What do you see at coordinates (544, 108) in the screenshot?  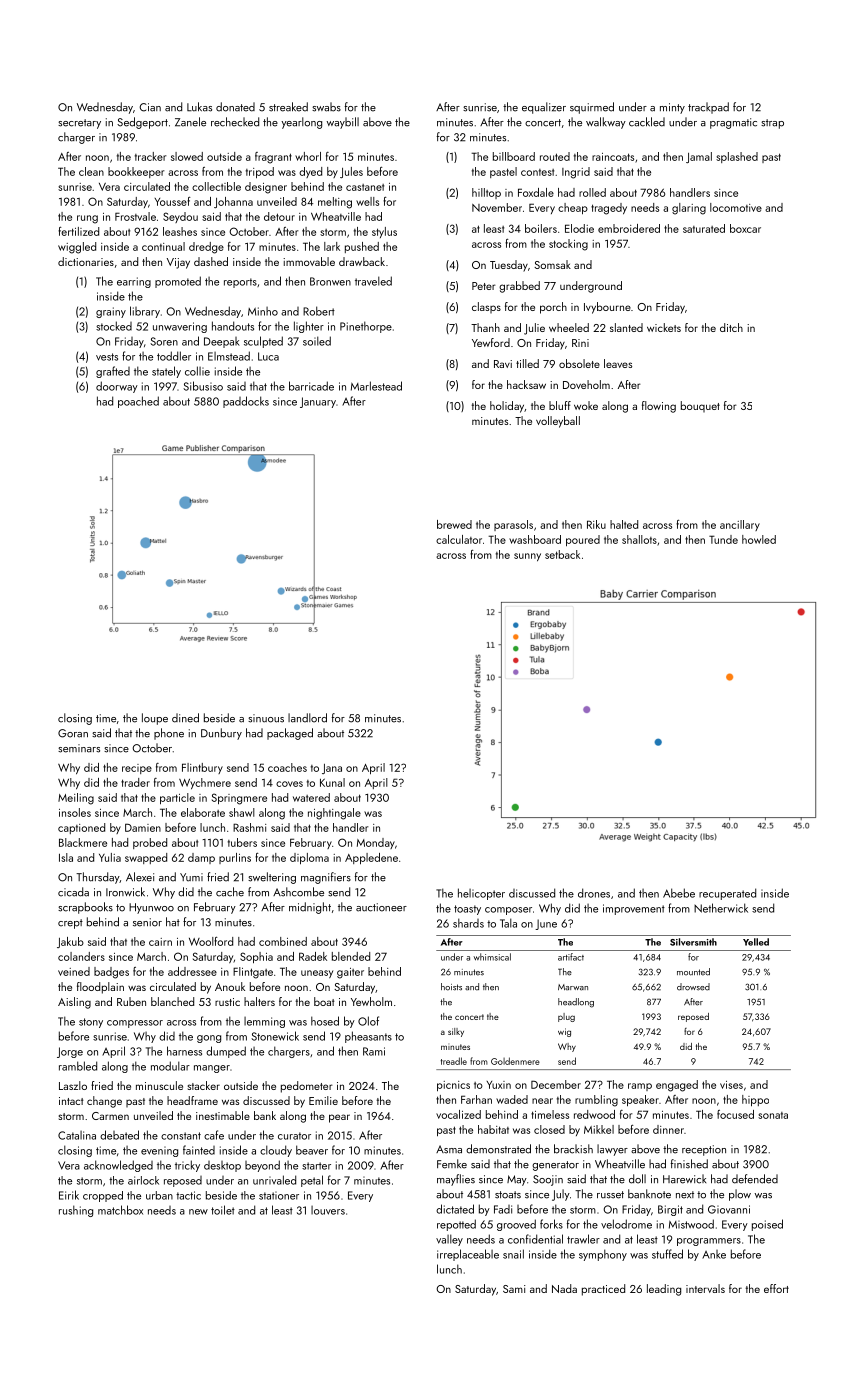 I see `equalizer` at bounding box center [544, 108].
